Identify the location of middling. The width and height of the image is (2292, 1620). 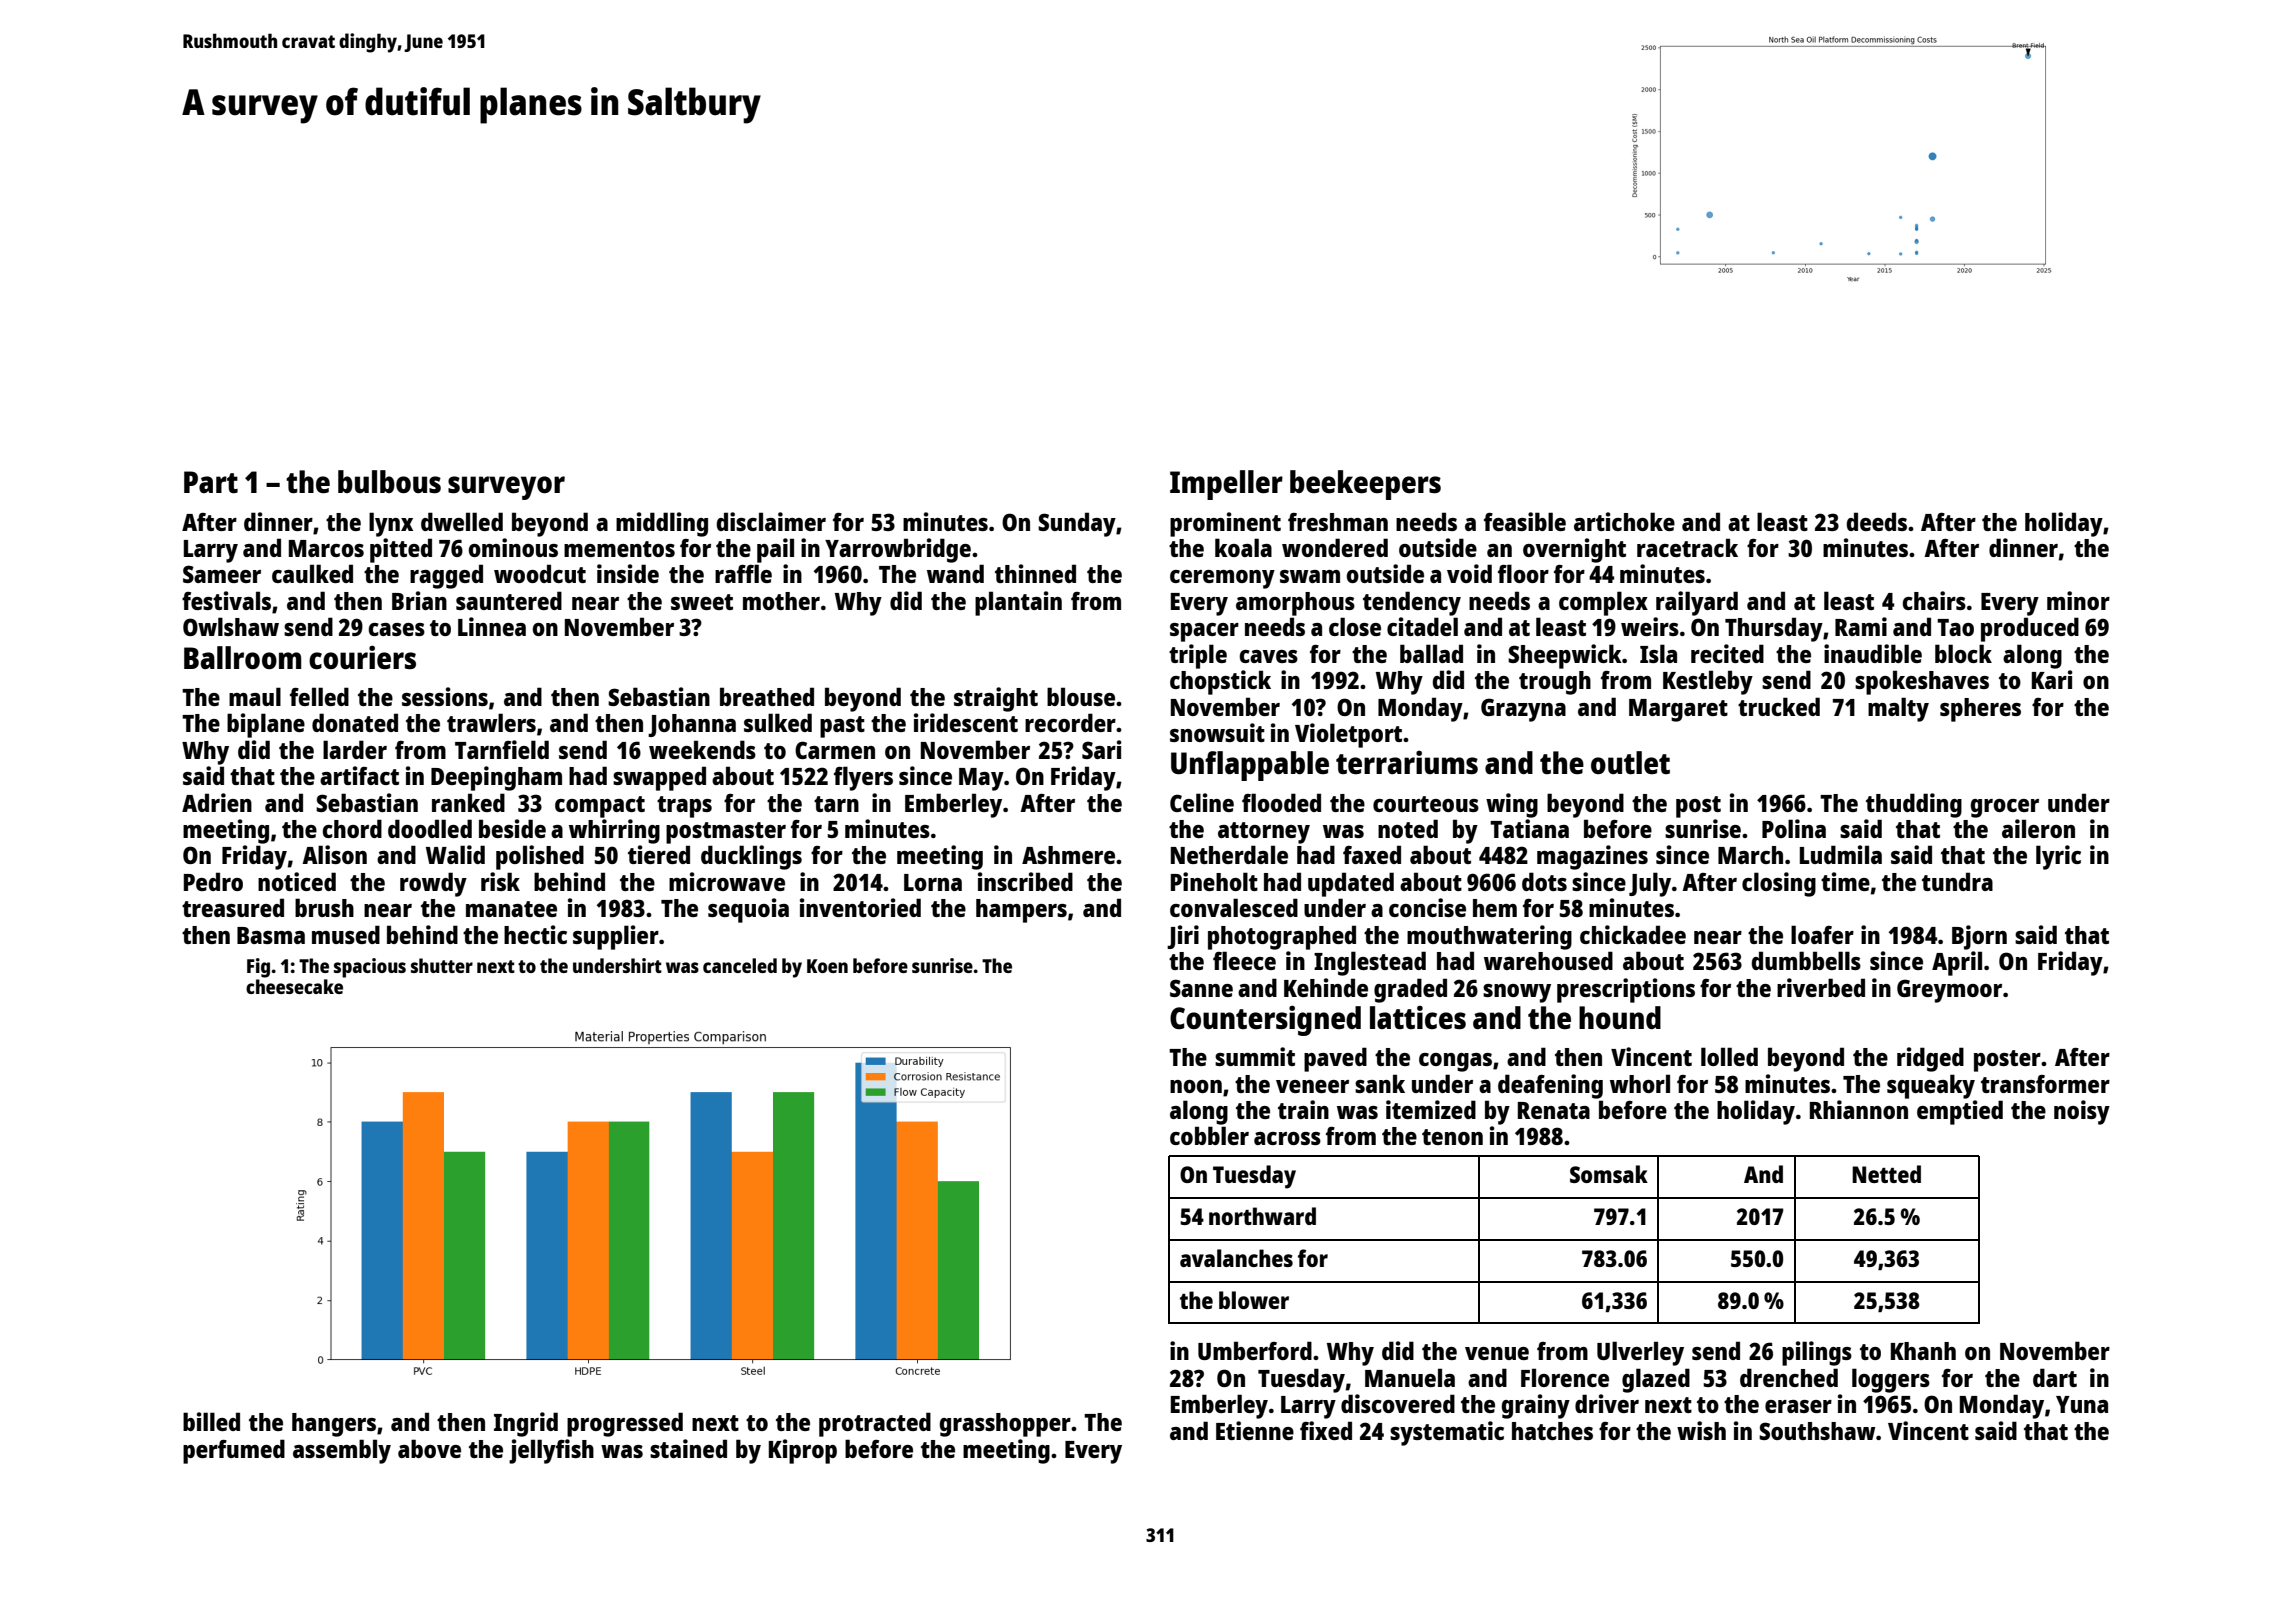
(662, 524).
